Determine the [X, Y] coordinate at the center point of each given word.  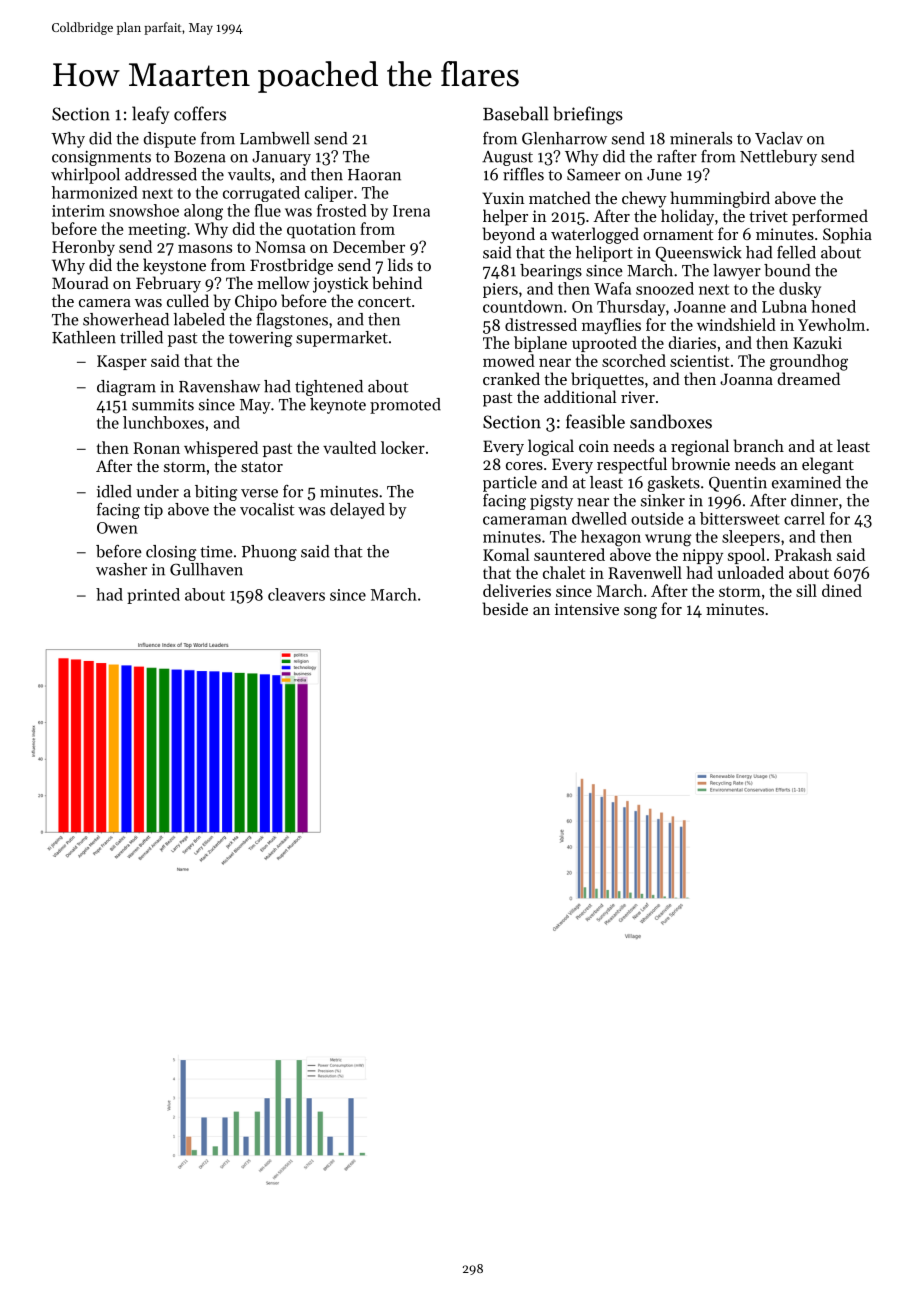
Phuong [269, 553]
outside [657, 518]
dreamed [809, 378]
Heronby [83, 248]
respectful [632, 465]
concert [384, 302]
